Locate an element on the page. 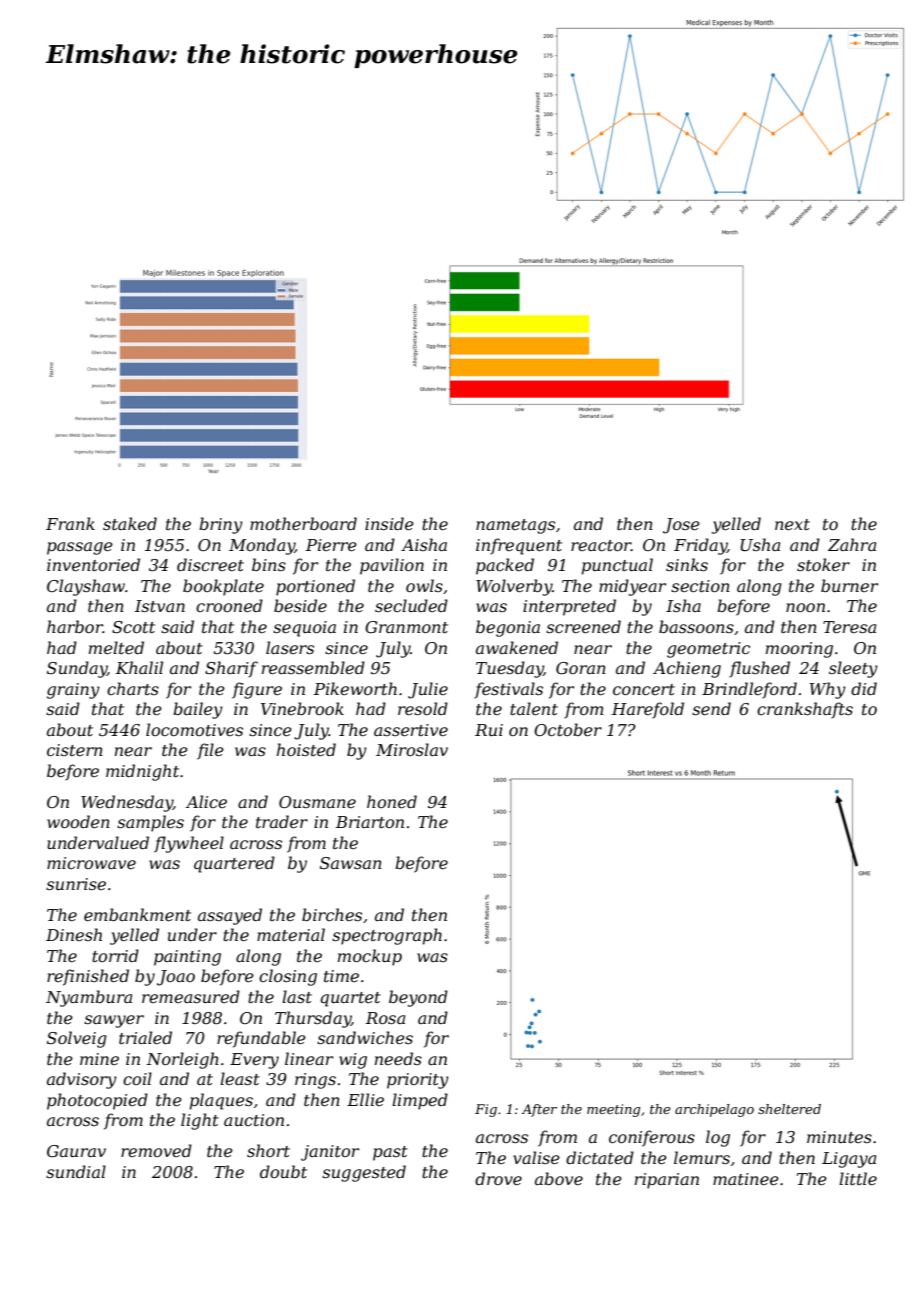 The width and height of the image is (924, 1308). inside is located at coordinates (389, 523).
